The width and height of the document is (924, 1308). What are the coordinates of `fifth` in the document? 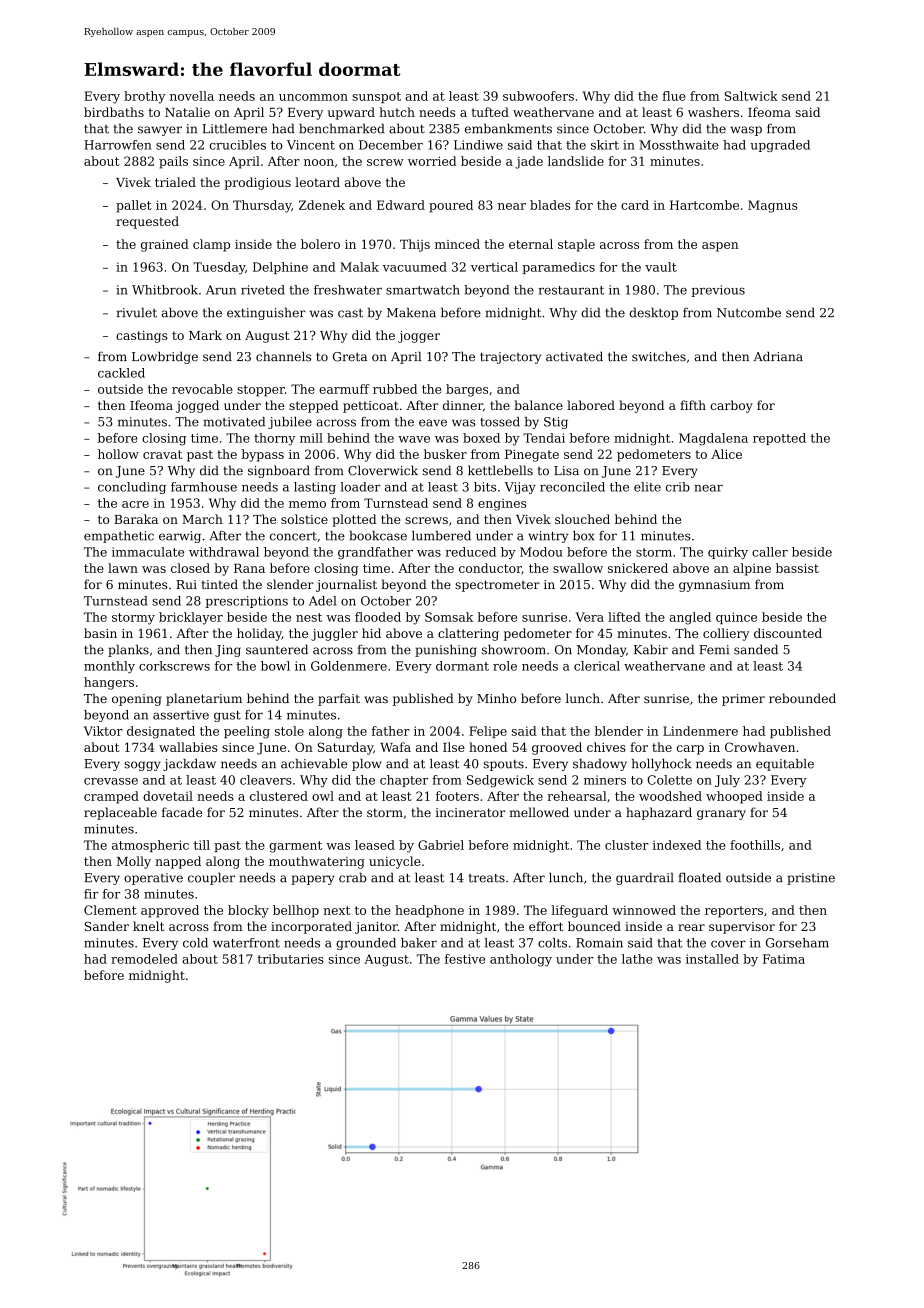 It's located at (693, 405).
